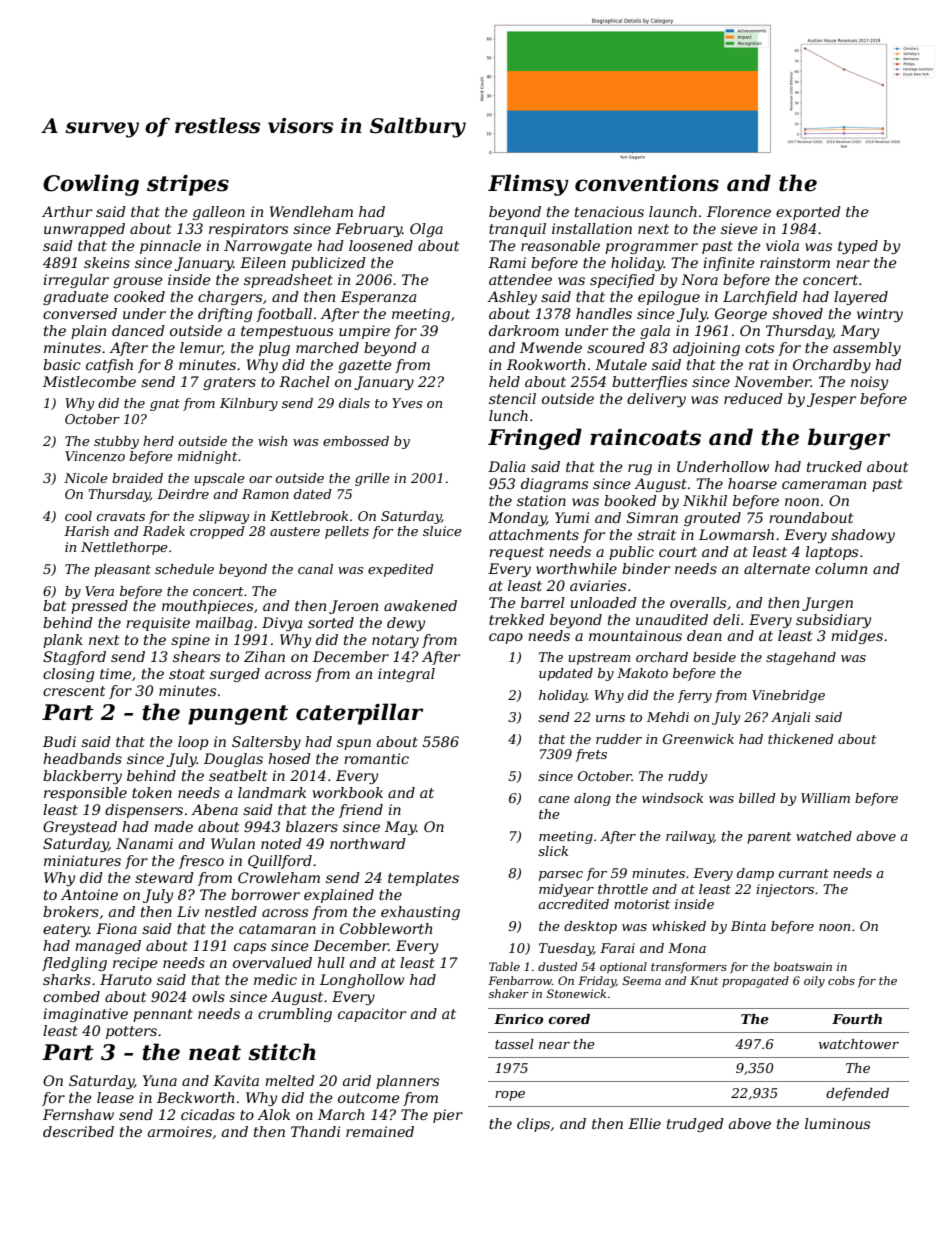 The image size is (952, 1233). What do you see at coordinates (207, 607) in the page?
I see `mouthpieces` at bounding box center [207, 607].
